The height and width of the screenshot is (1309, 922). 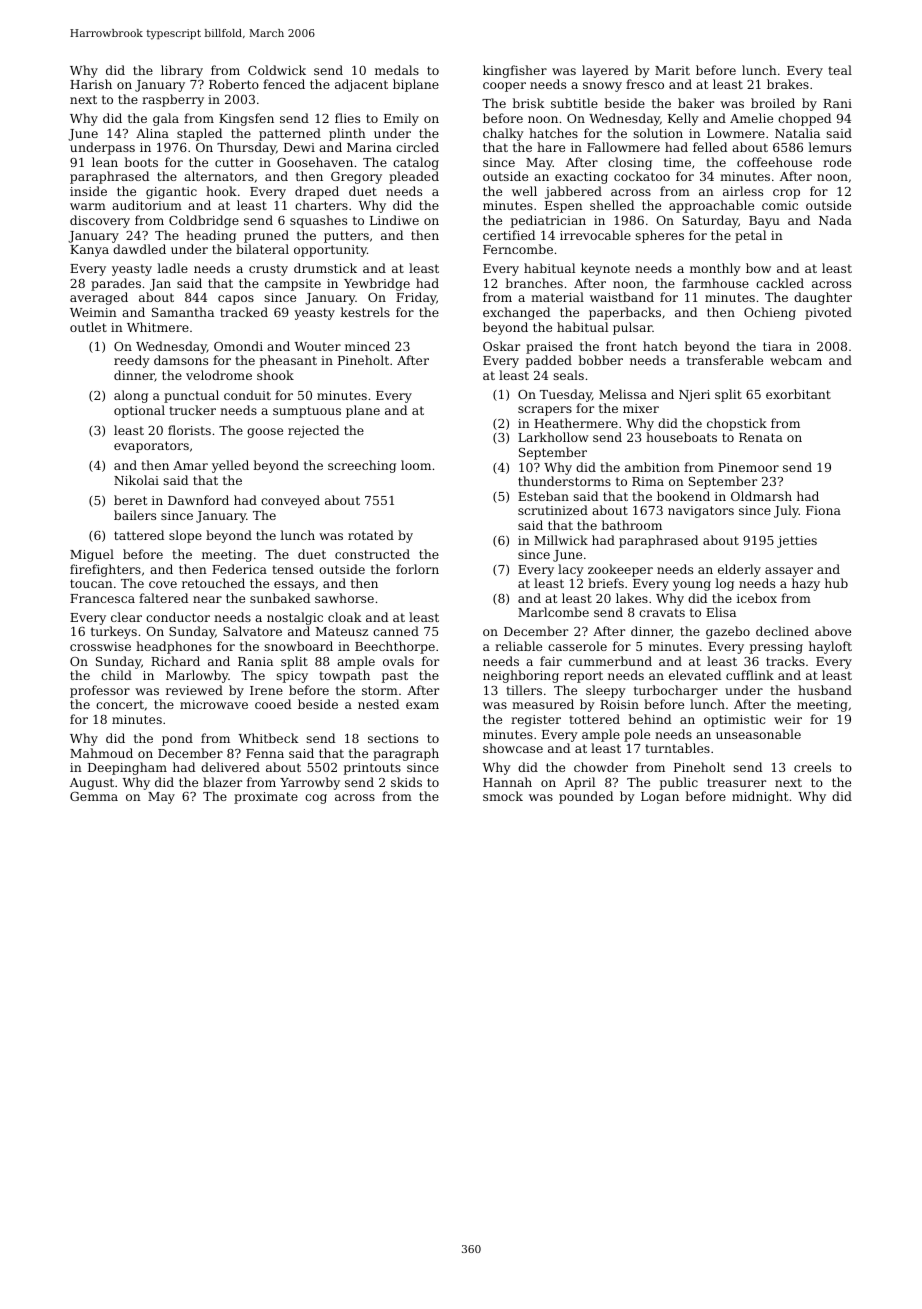 I want to click on dawdled, so click(x=139, y=249).
